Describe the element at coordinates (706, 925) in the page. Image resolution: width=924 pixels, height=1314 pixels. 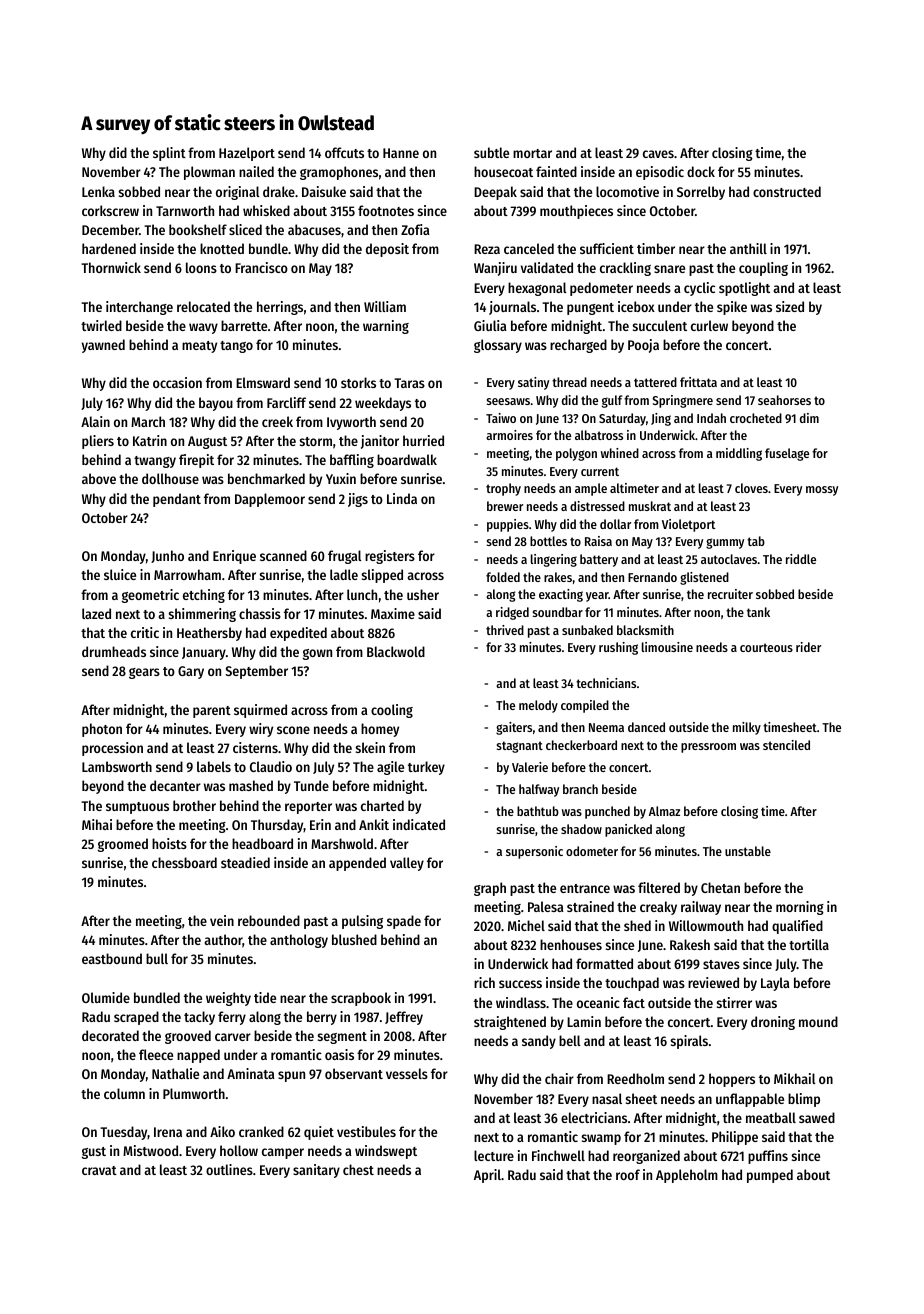
I see `Willowmouth` at that location.
